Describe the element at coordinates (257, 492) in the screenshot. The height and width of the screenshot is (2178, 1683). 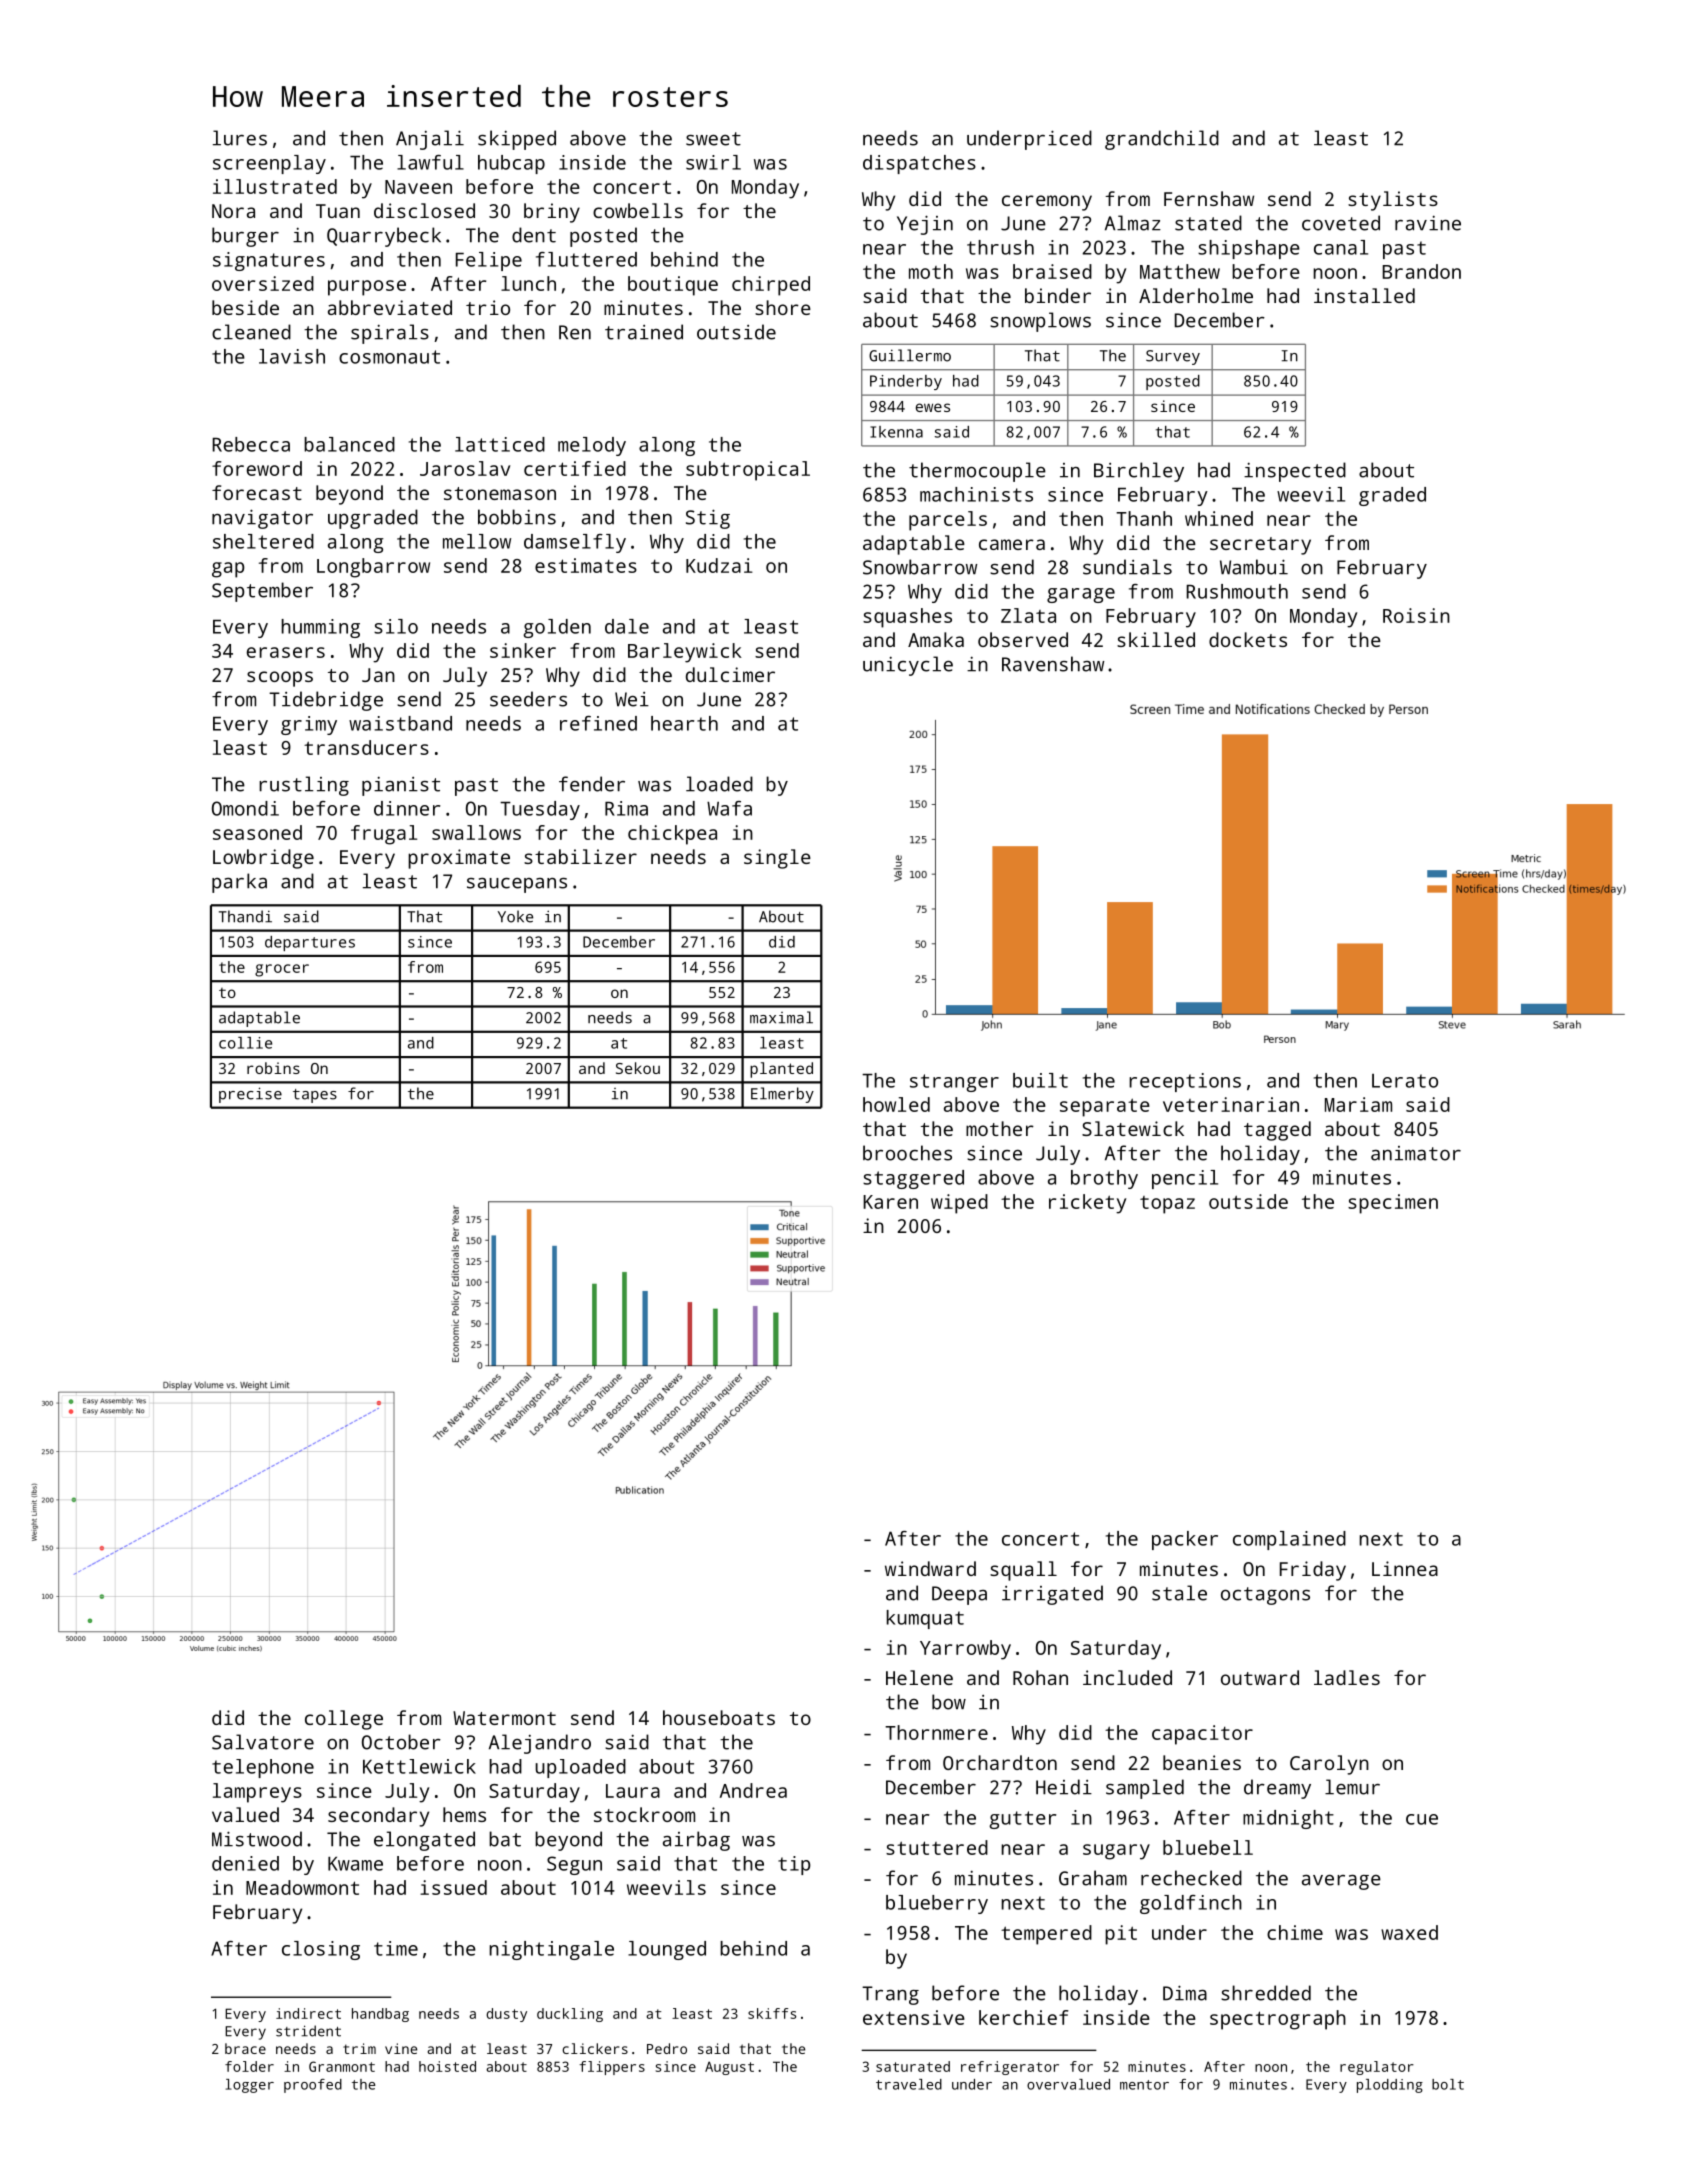
I see `forecast` at that location.
